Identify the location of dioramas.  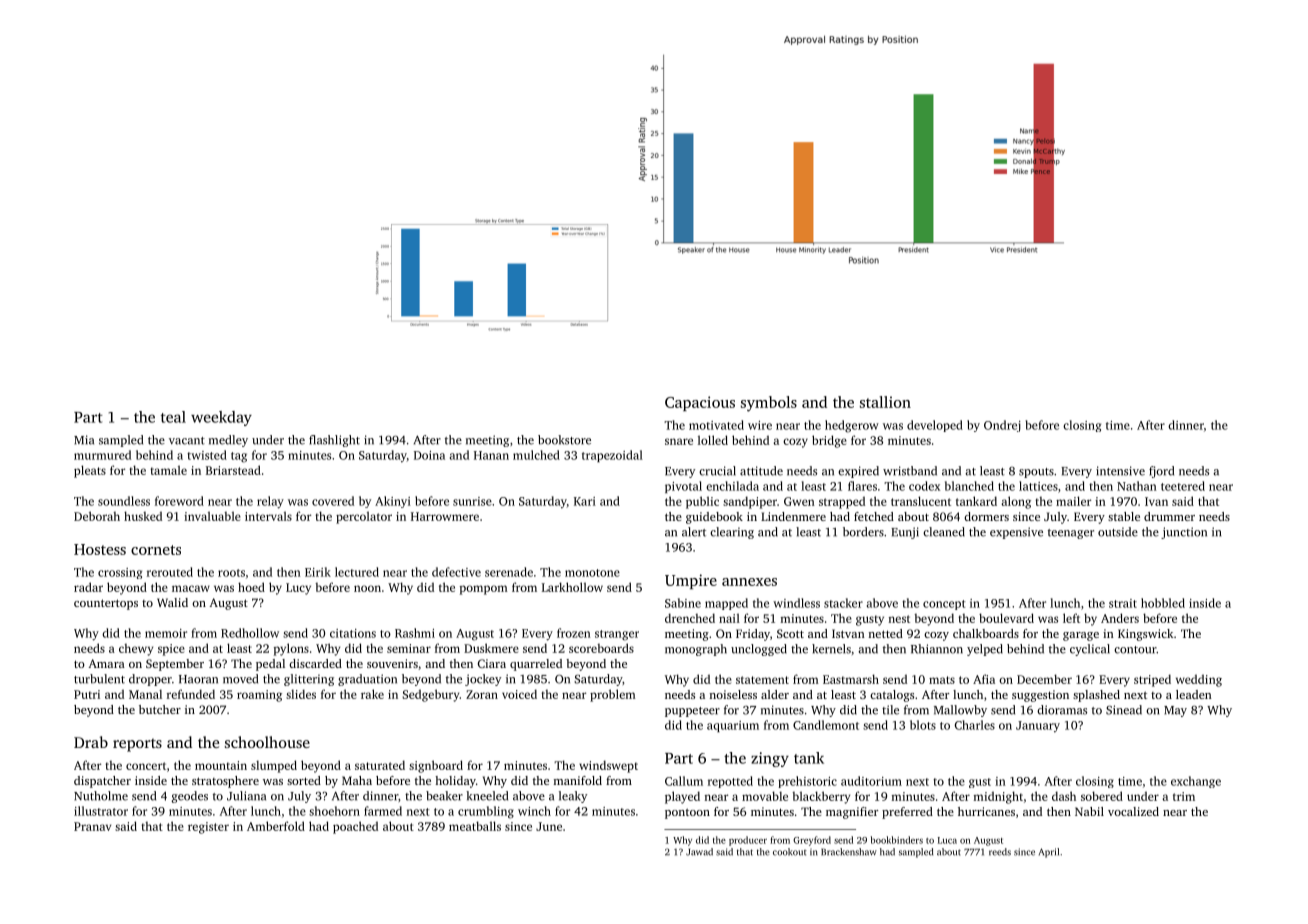
(1062, 710).
